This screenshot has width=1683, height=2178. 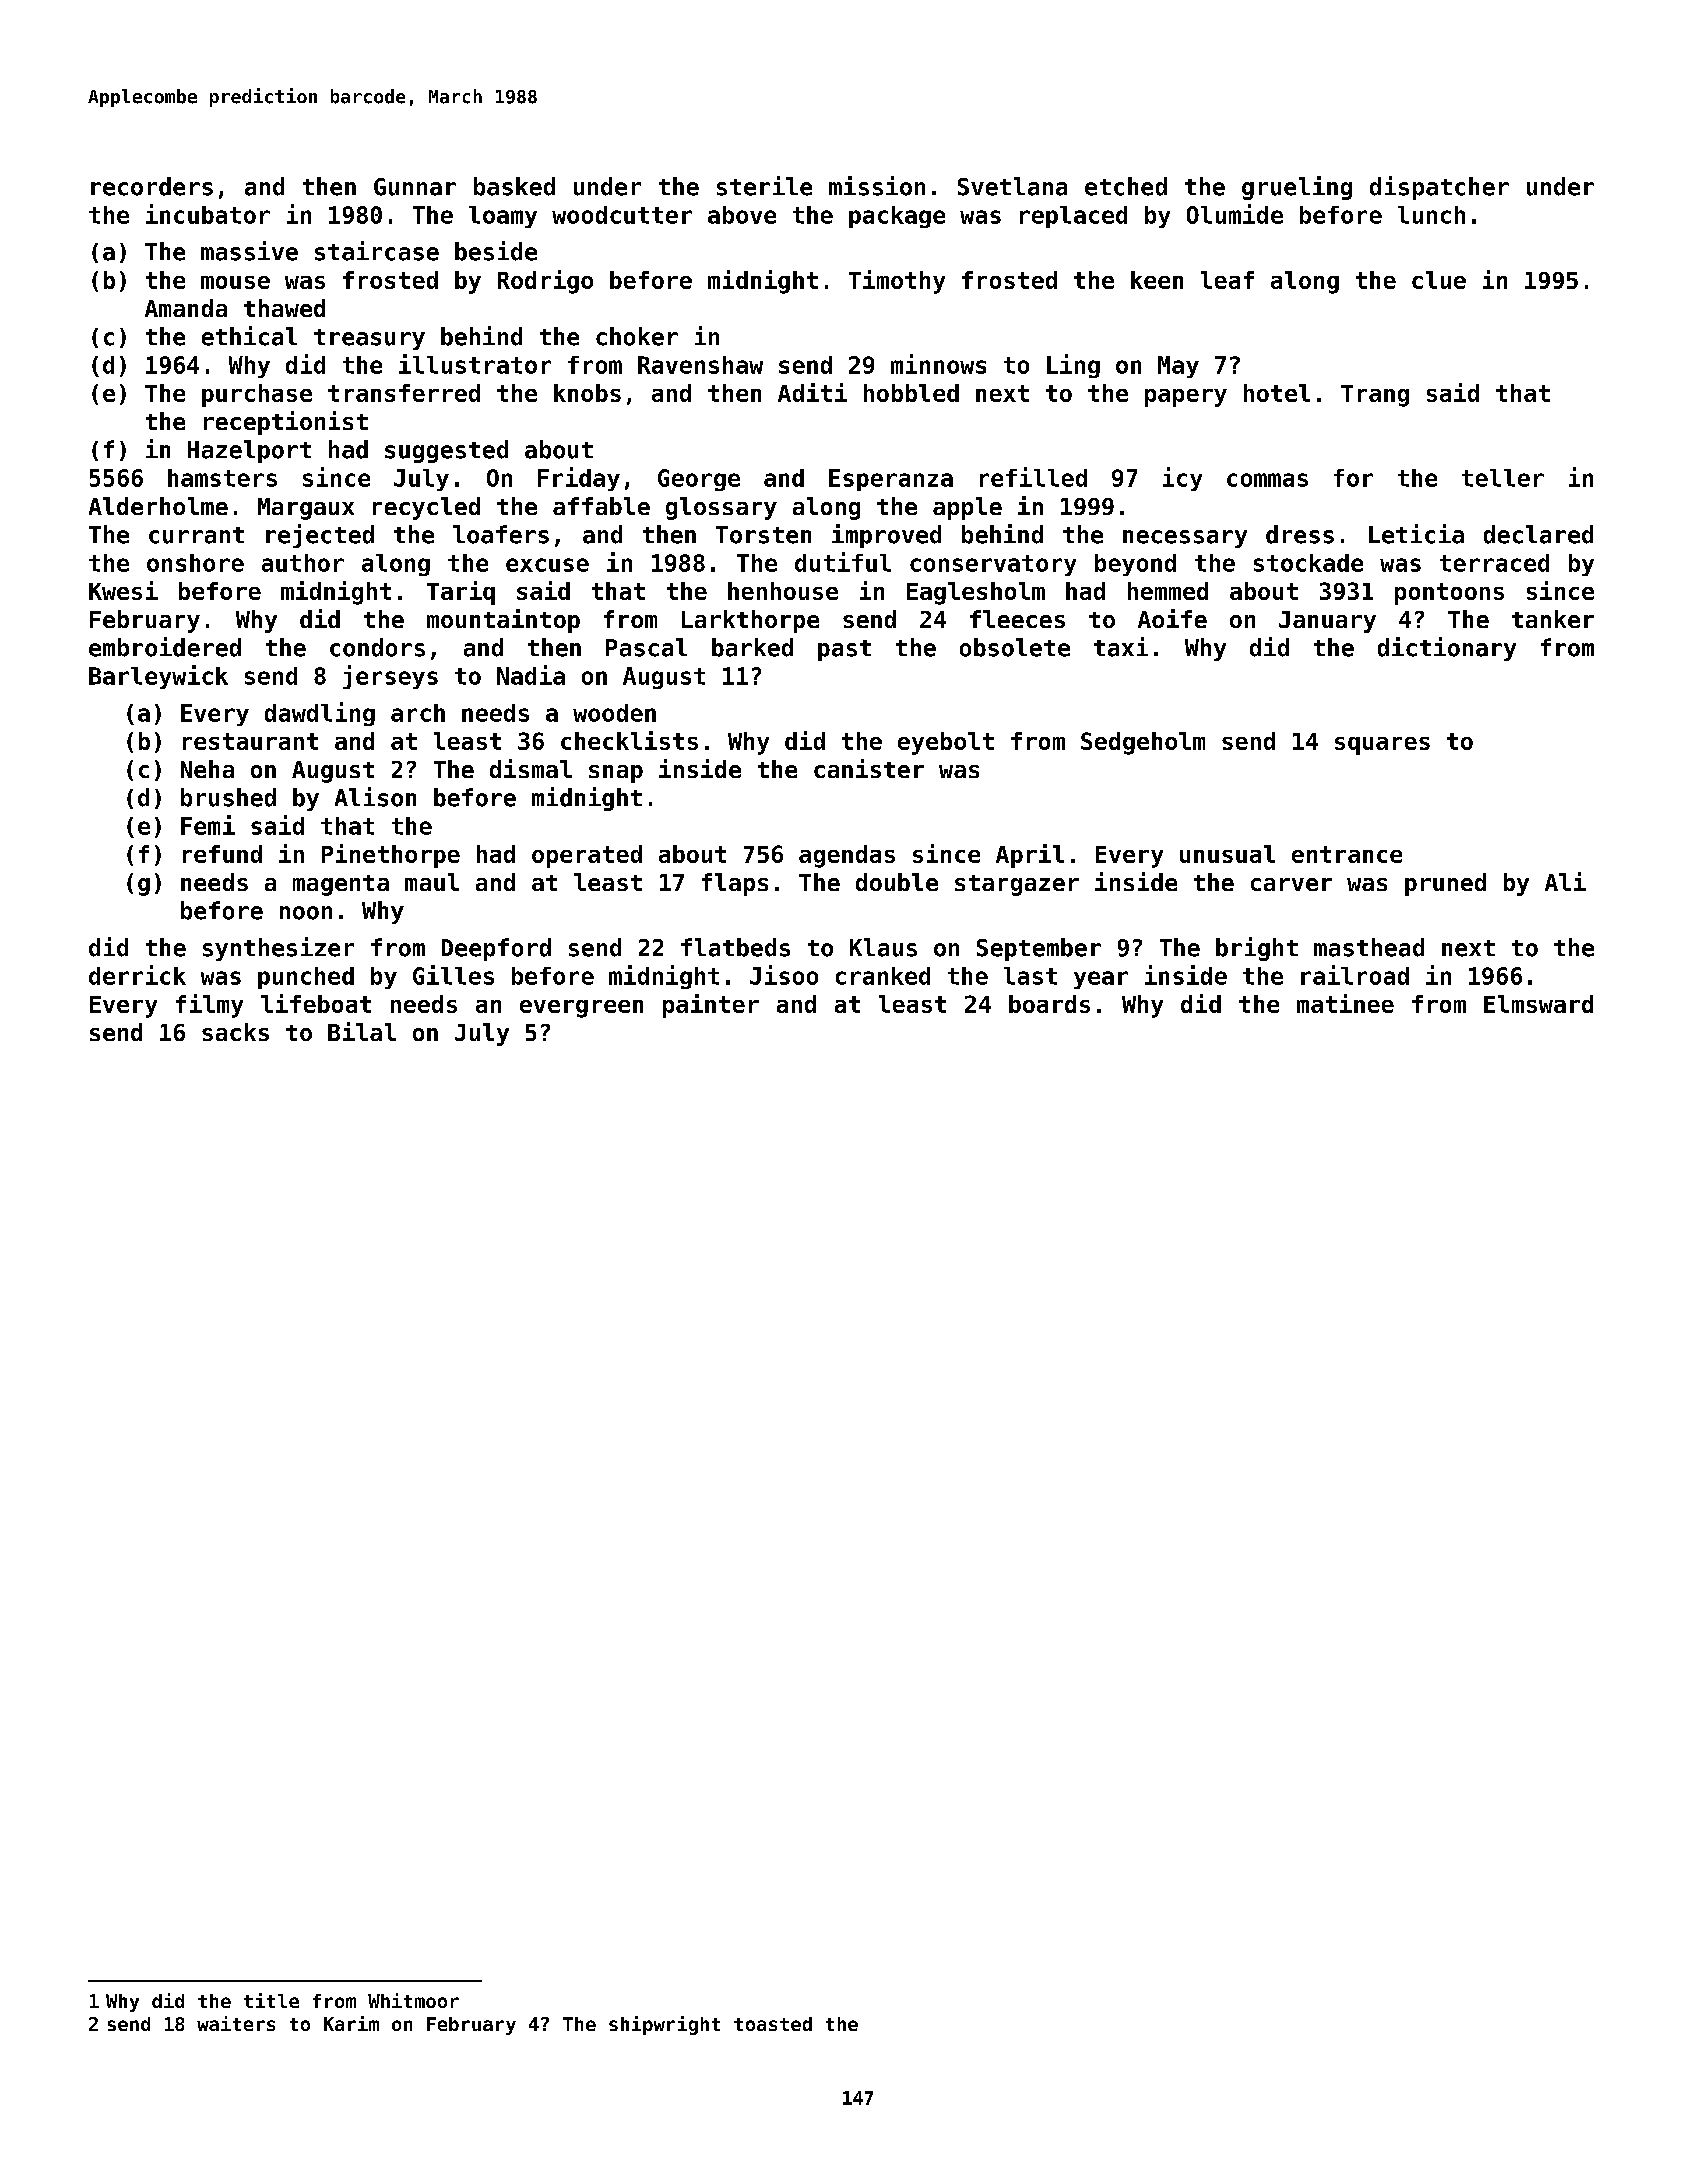 What do you see at coordinates (1538, 1004) in the screenshot?
I see `Elmsward` at bounding box center [1538, 1004].
